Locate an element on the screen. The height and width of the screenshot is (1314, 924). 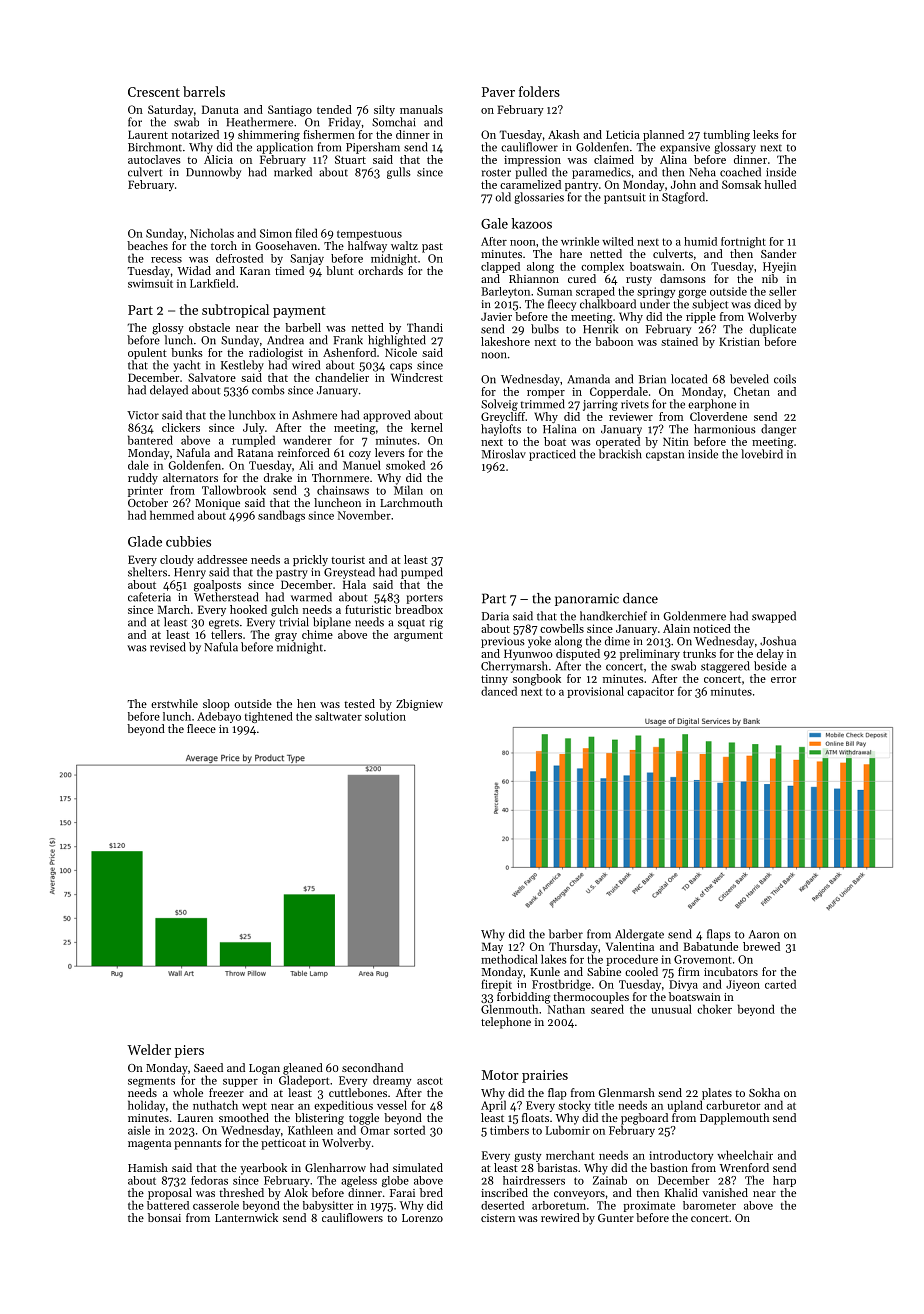
Welder is located at coordinates (149, 1049).
